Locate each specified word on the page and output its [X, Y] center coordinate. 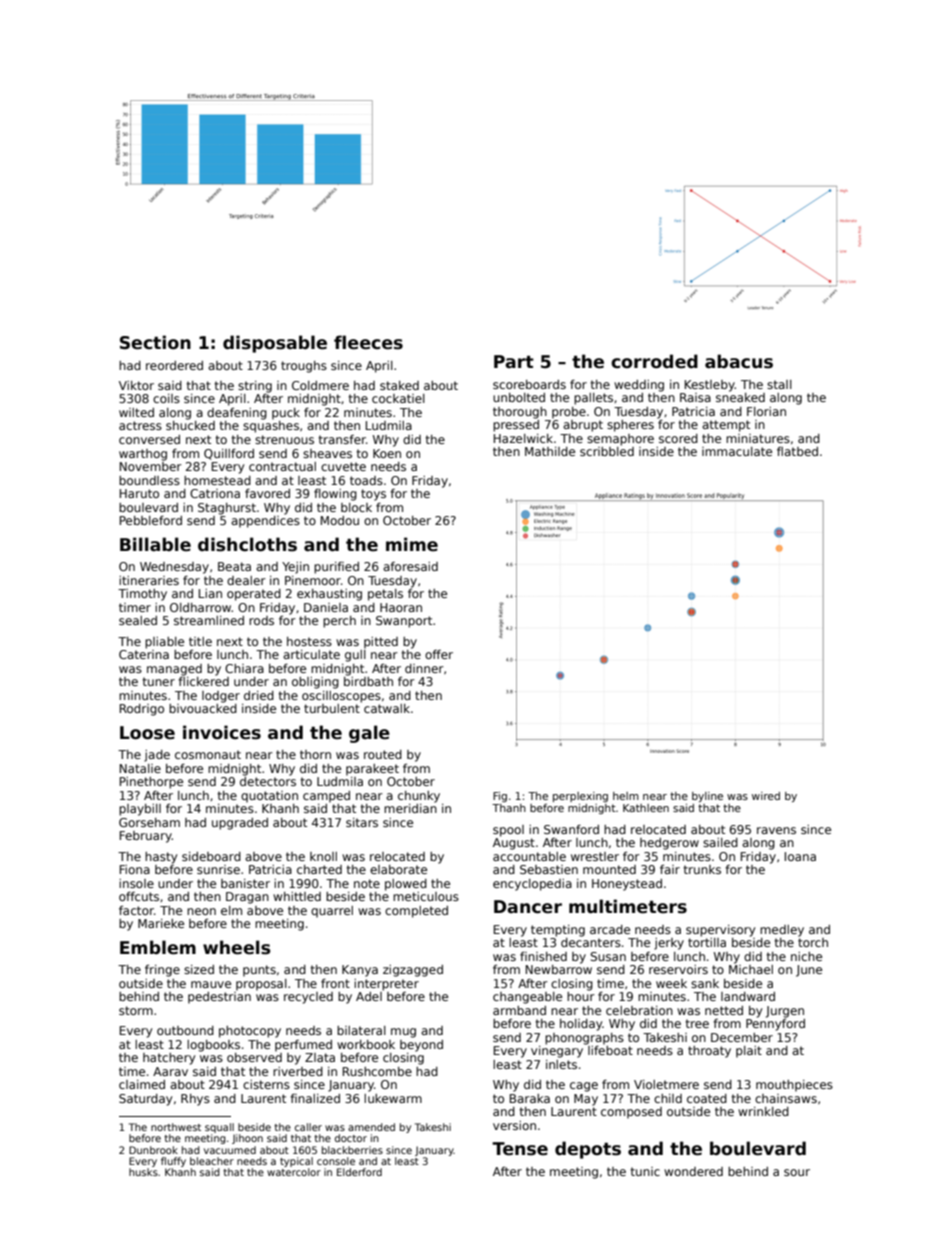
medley [782, 931]
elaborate [398, 869]
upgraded [240, 824]
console [336, 1161]
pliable [164, 643]
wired [766, 796]
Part [514, 362]
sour [797, 1172]
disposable [275, 344]
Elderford [359, 1172]
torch [813, 942]
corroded [654, 361]
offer [439, 654]
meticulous [426, 896]
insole [136, 883]
